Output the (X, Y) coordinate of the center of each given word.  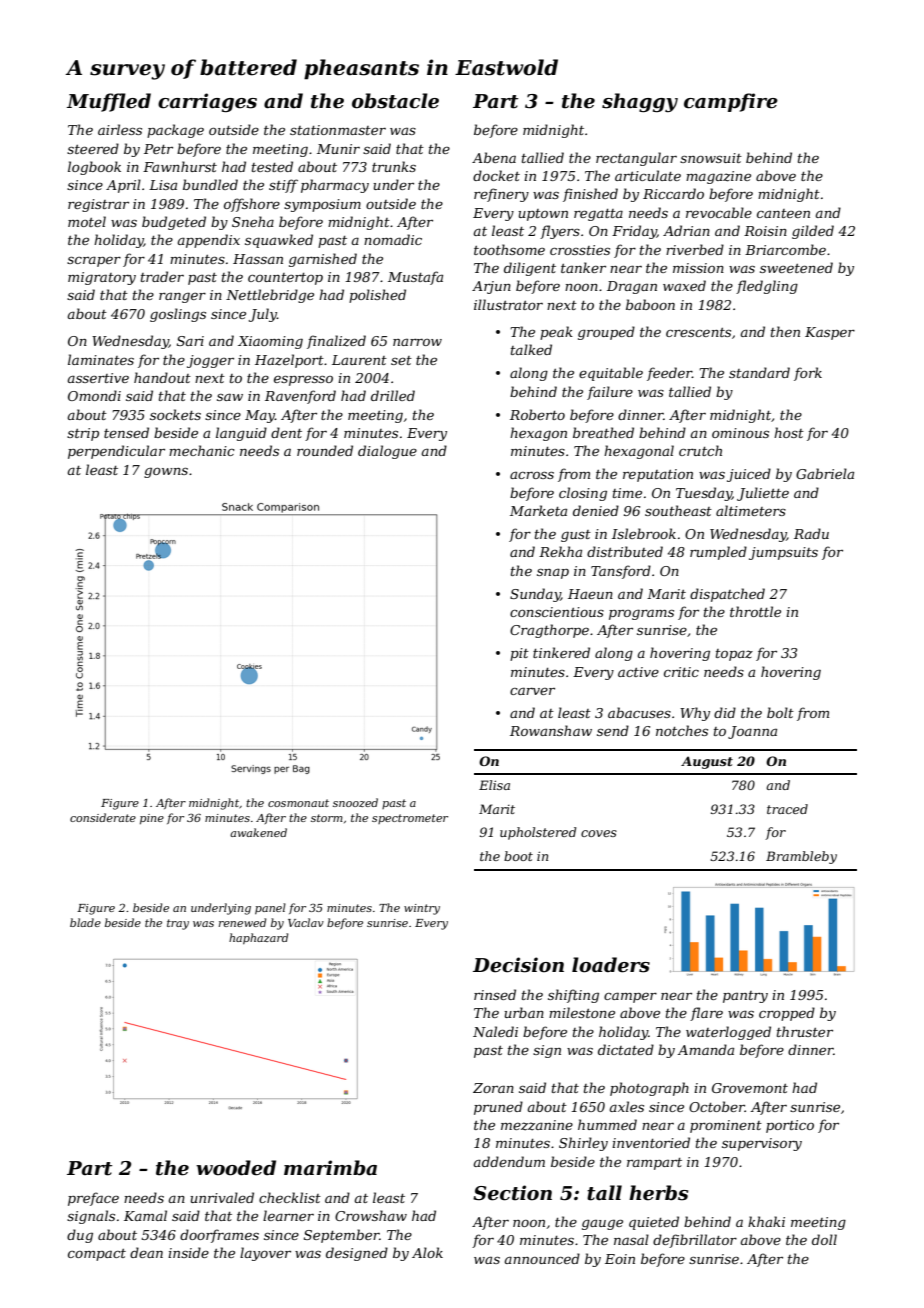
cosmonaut (298, 803)
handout (162, 377)
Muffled (109, 102)
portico (790, 1126)
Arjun (491, 287)
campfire (731, 102)
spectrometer (410, 819)
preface (93, 1199)
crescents (698, 332)
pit (519, 654)
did (725, 712)
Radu (811, 533)
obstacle (395, 101)
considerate (103, 817)
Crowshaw (371, 1215)
